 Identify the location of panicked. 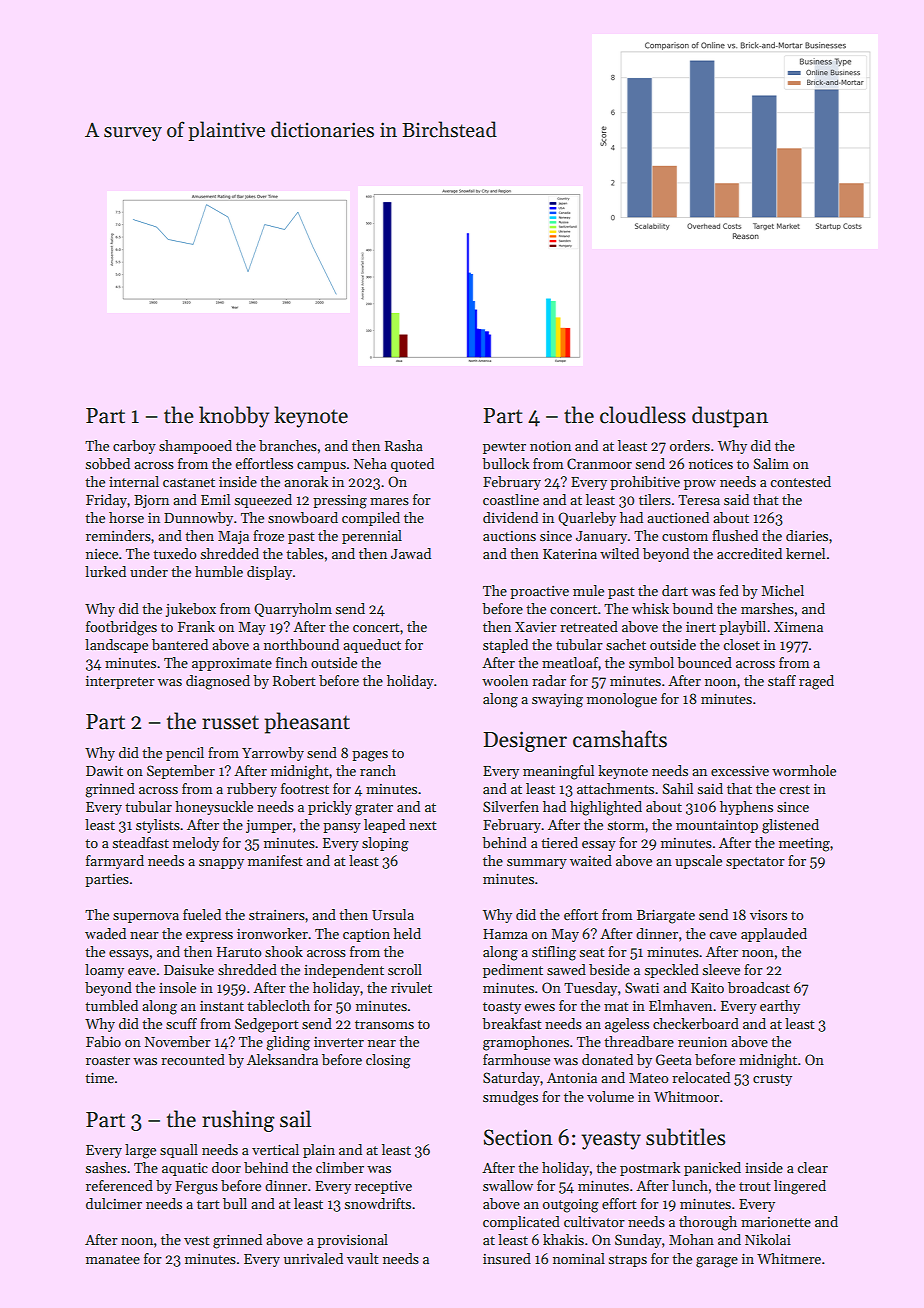
(712, 1169).
